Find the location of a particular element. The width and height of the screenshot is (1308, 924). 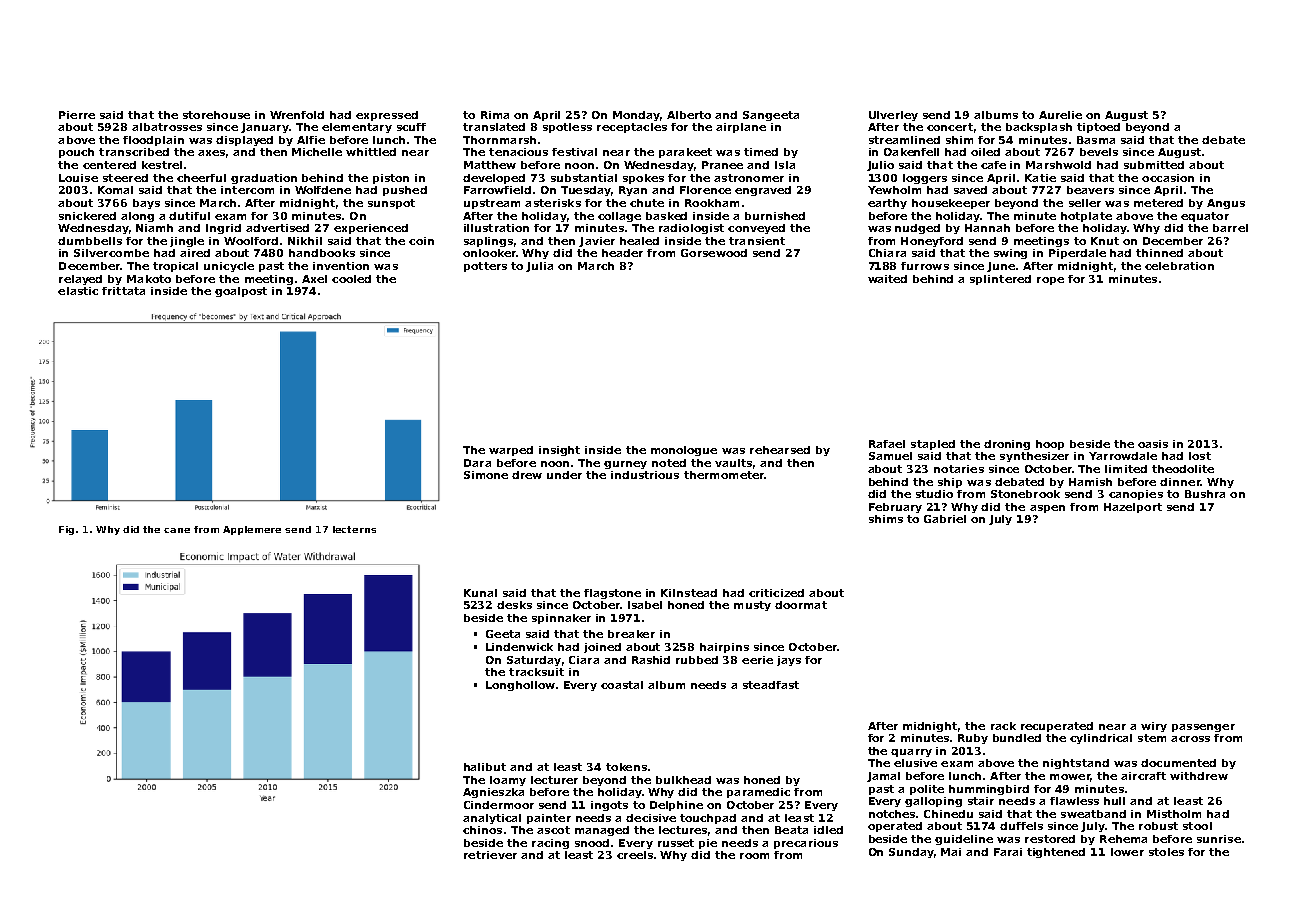

chute is located at coordinates (647, 203).
